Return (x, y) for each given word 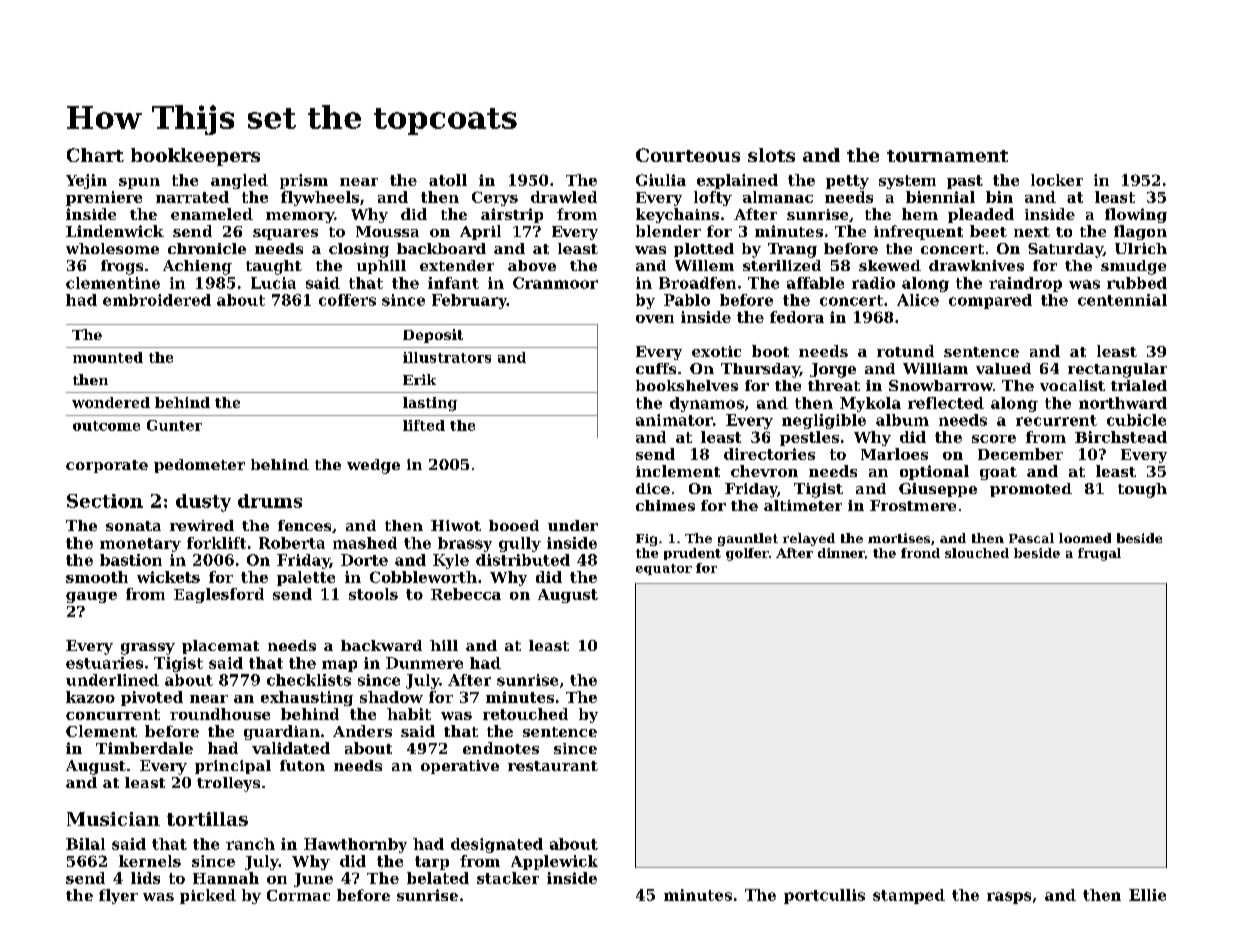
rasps (1009, 898)
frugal (1099, 554)
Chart (95, 155)
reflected (946, 403)
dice (653, 488)
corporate (107, 466)
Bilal (85, 844)
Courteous (688, 155)
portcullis (824, 896)
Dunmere (424, 663)
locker (1057, 180)
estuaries (104, 663)
